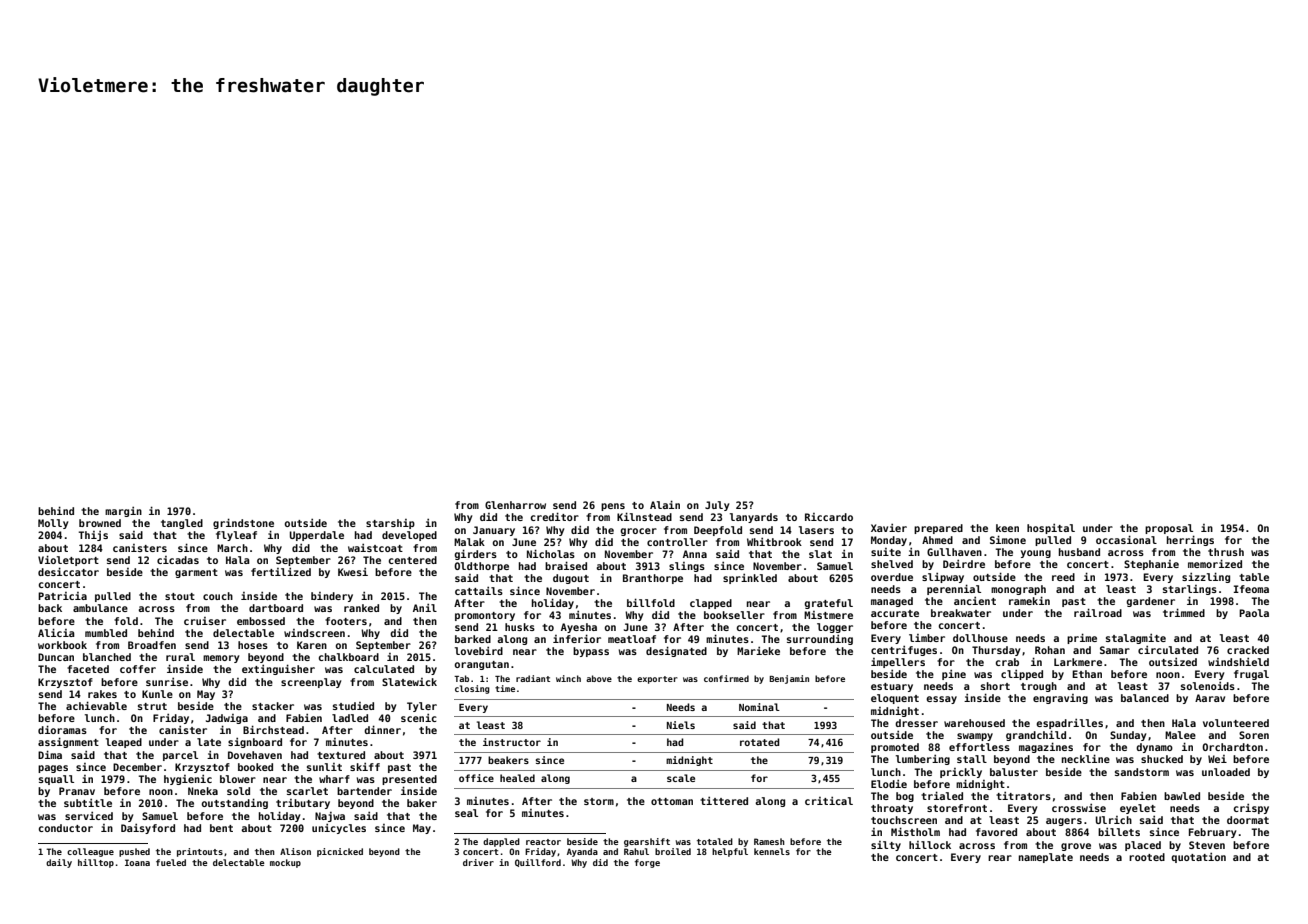  I want to click on footers, so click(346, 621).
